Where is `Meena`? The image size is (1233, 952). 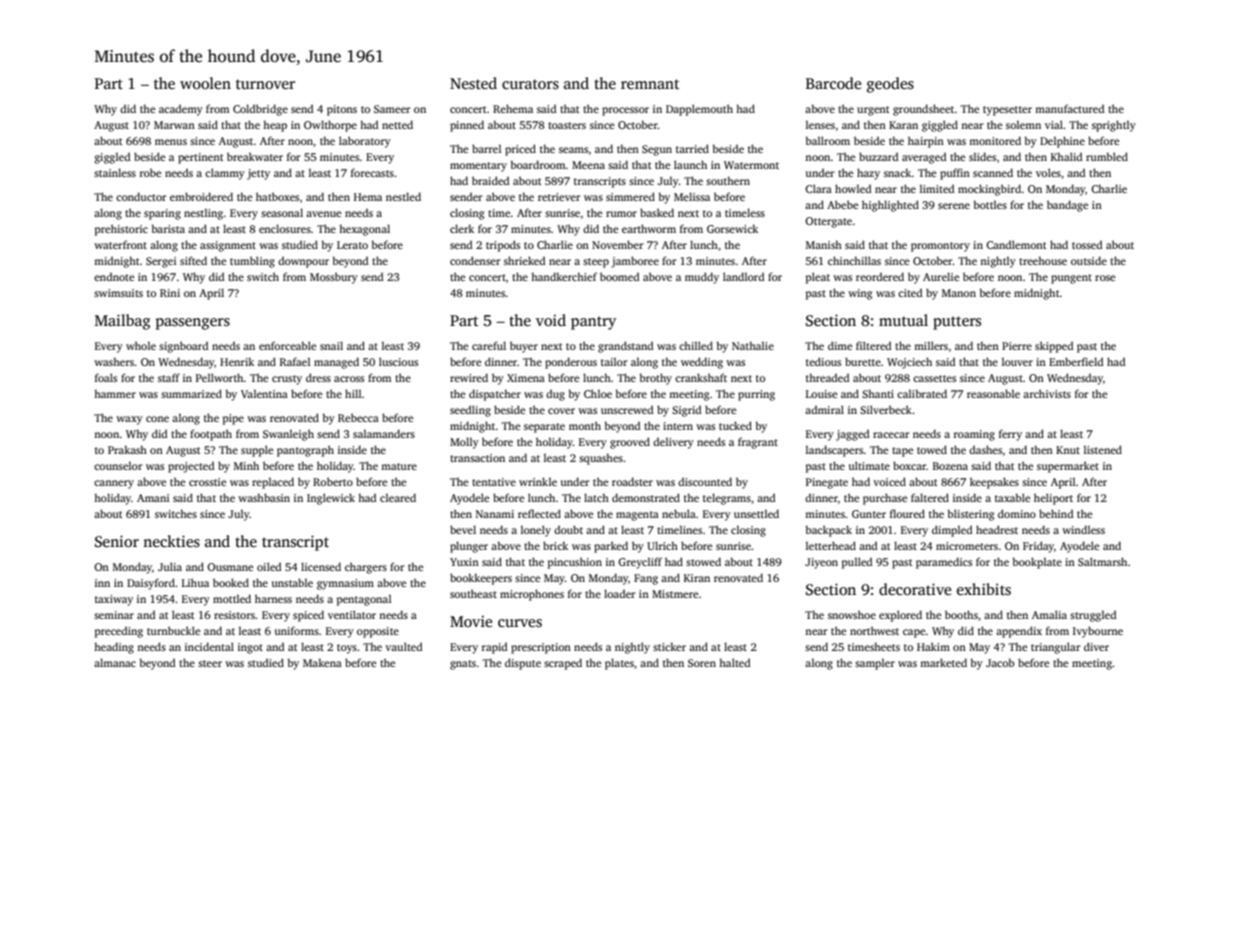
Meena is located at coordinates (588, 165).
